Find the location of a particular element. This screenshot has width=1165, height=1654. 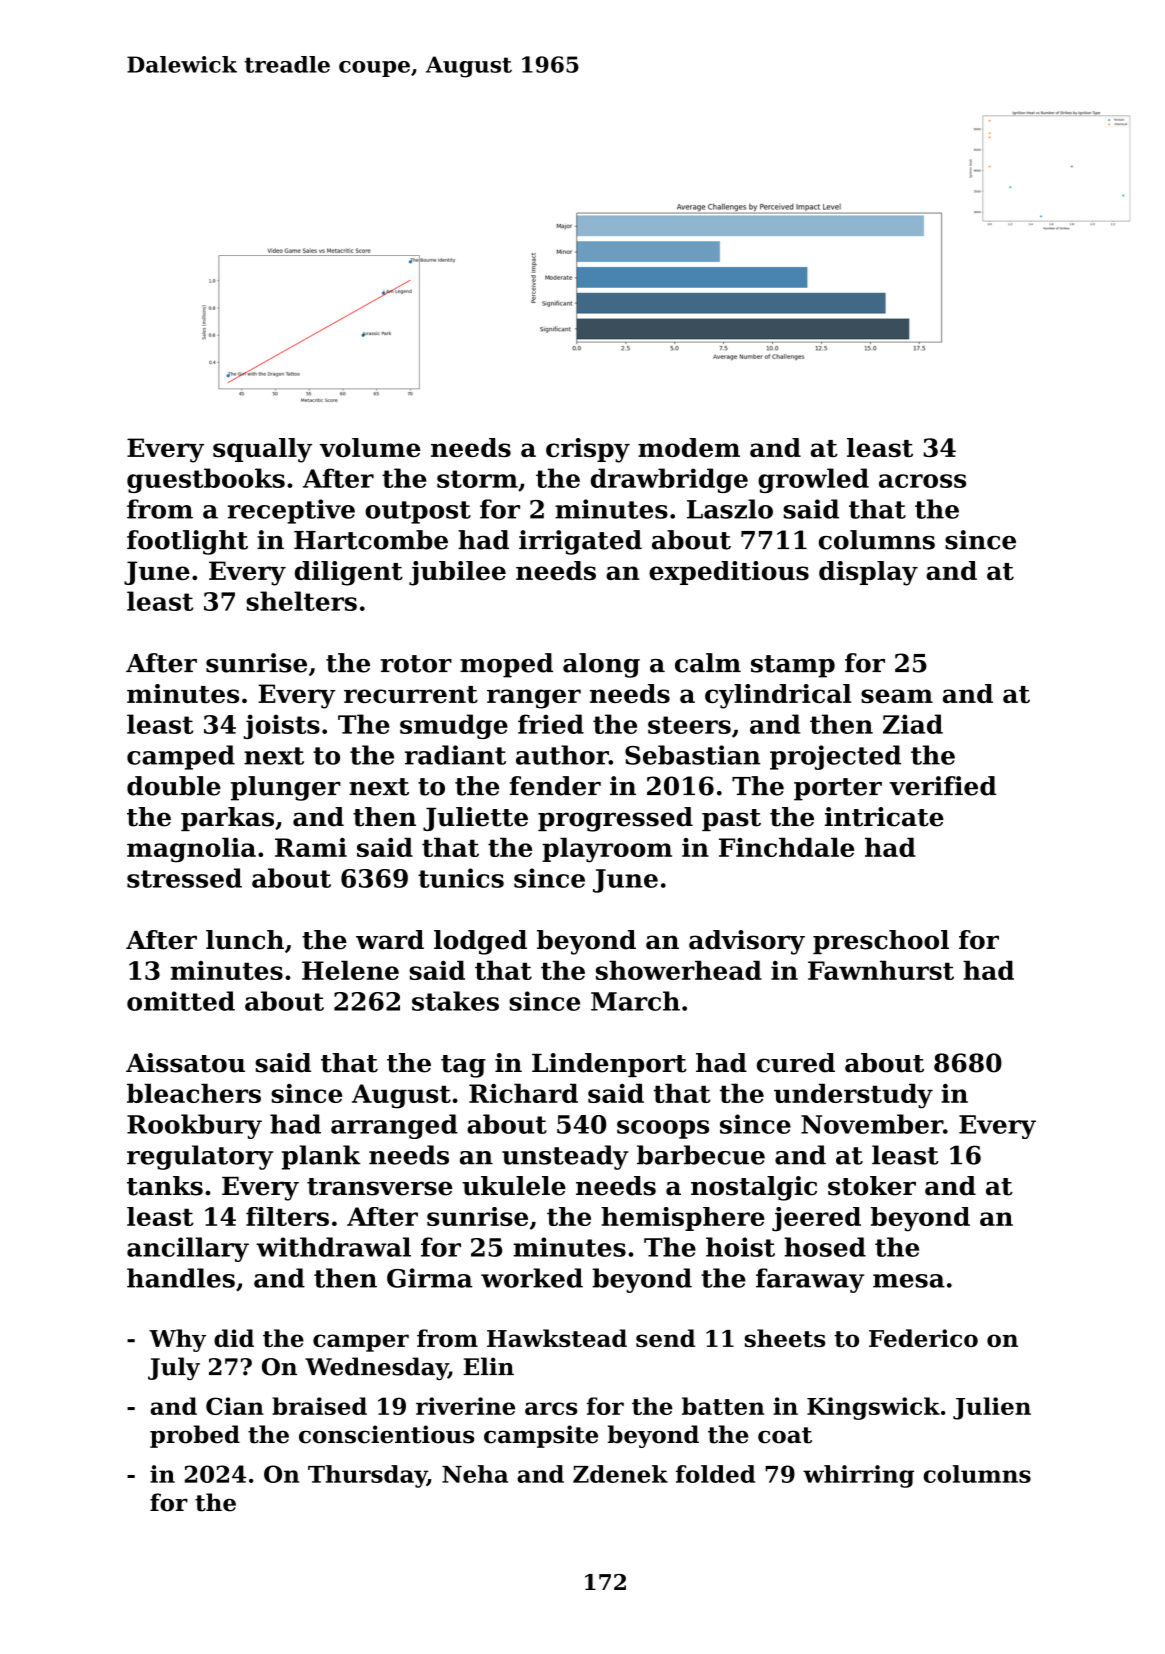

footlight is located at coordinates (187, 542).
